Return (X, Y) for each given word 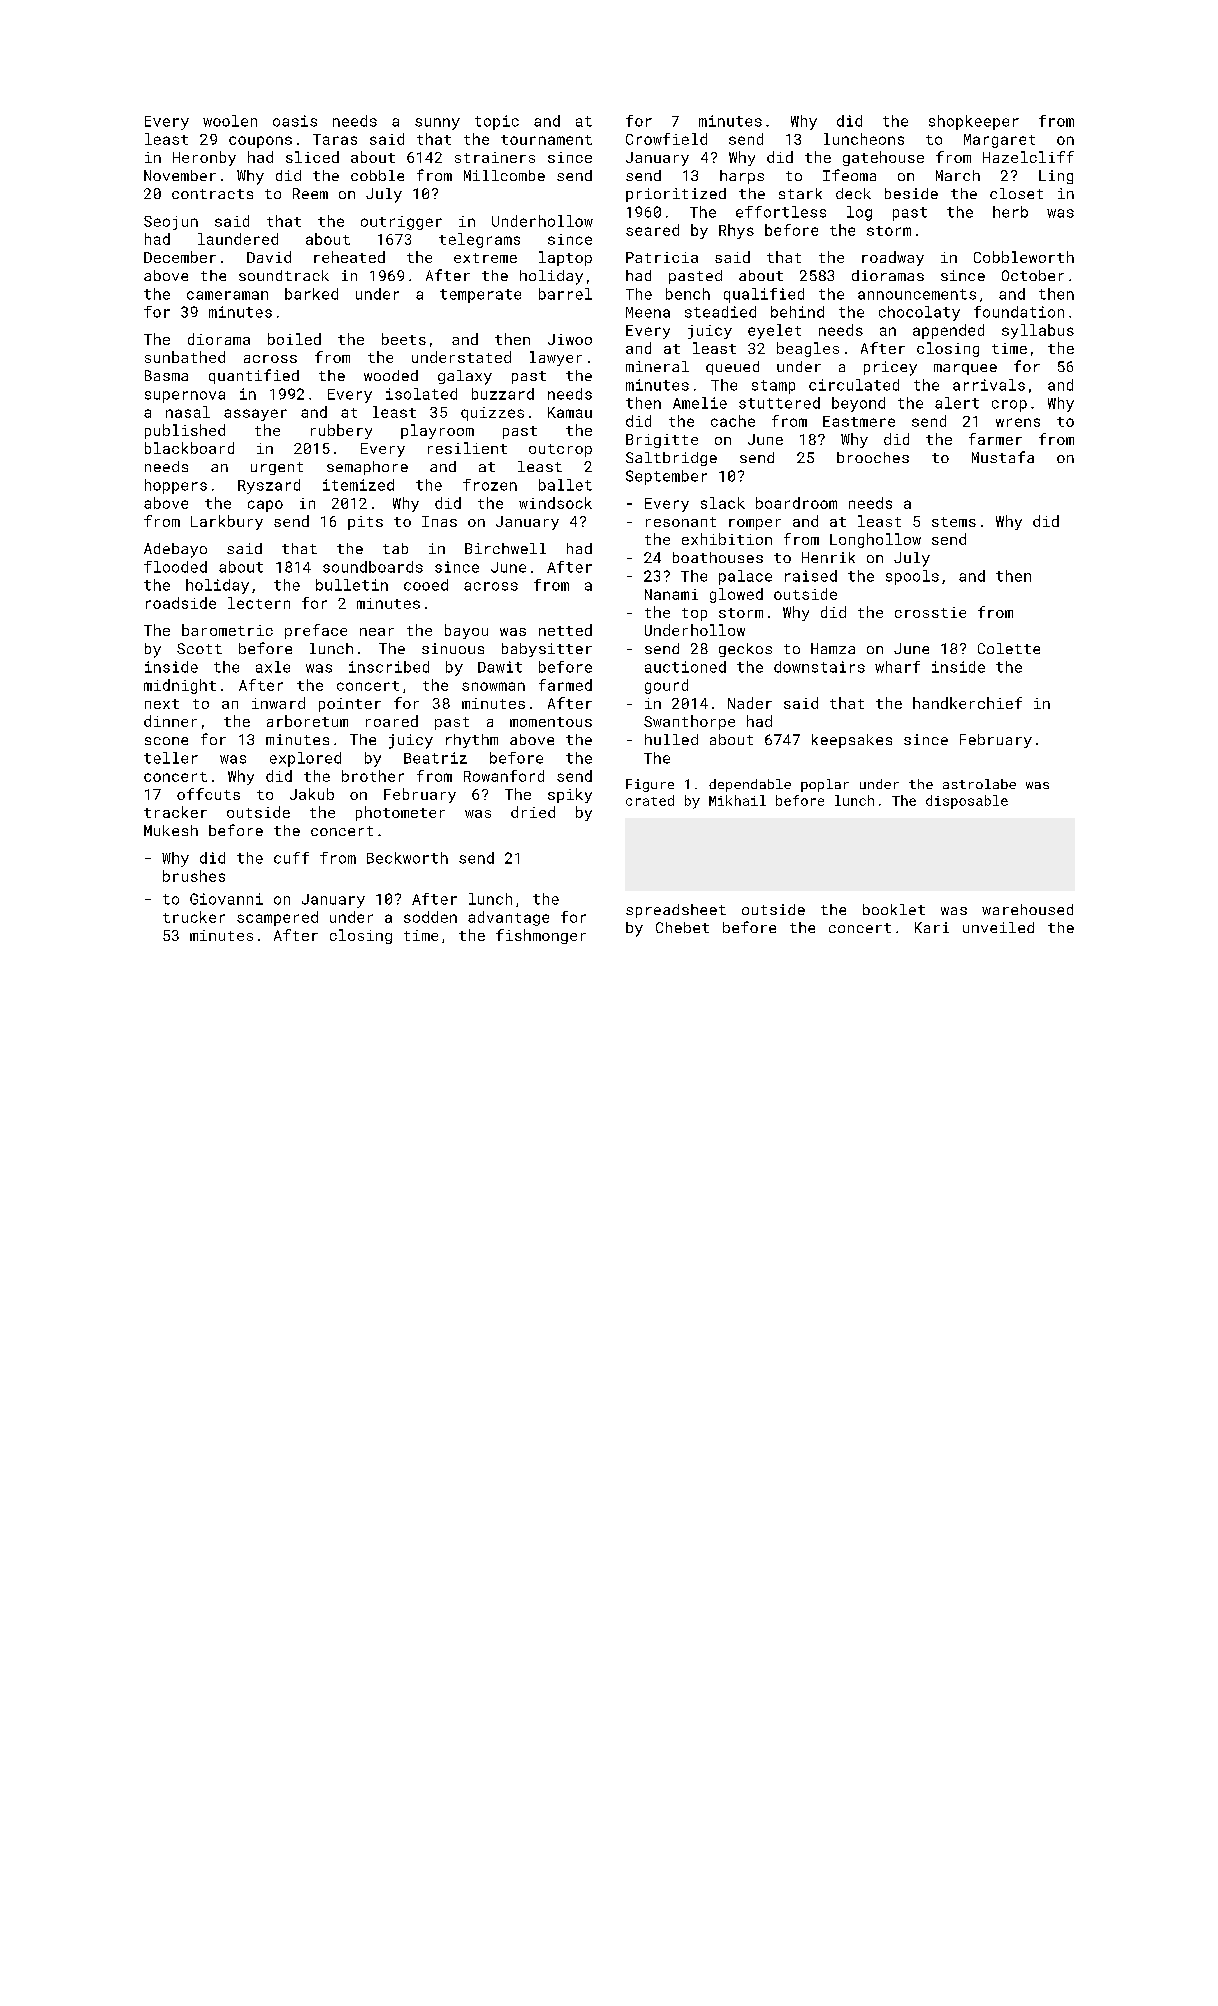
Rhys (736, 231)
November (180, 175)
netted (565, 630)
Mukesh (171, 830)
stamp (773, 387)
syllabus (1038, 331)
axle (273, 667)
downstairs (819, 667)
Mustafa (1003, 457)
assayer (255, 415)
